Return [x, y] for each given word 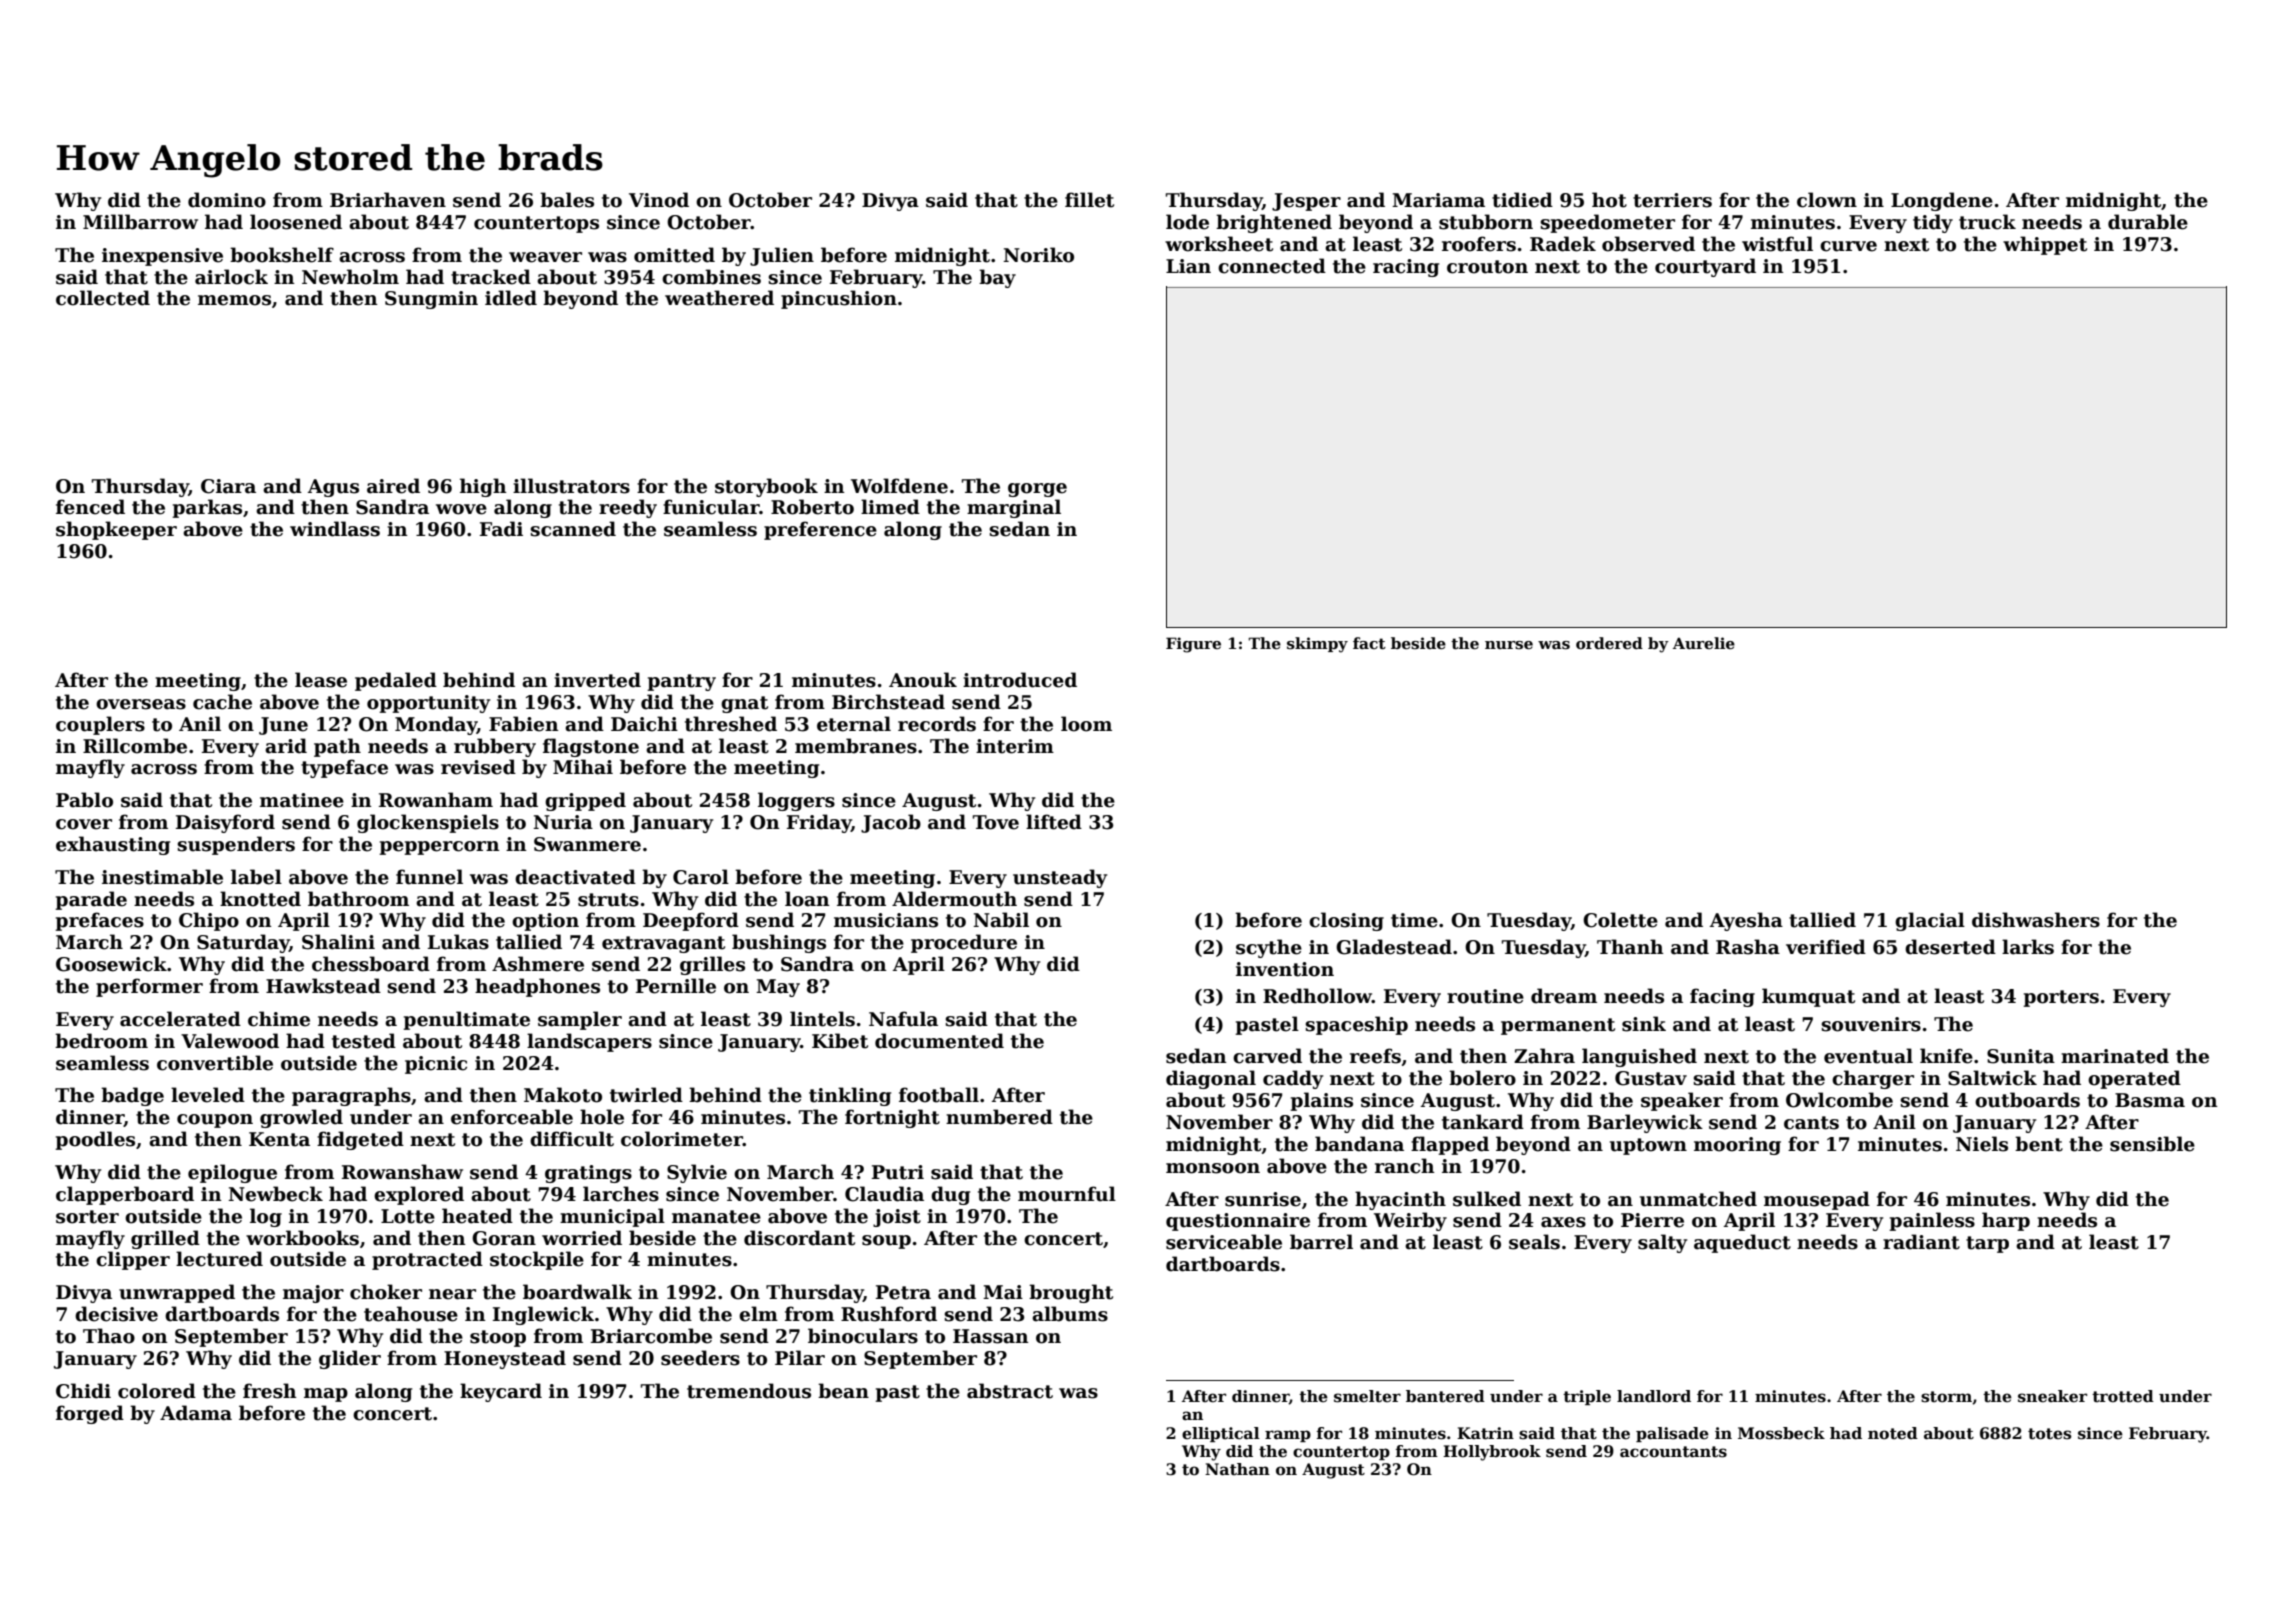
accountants [1673, 1452]
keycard [501, 1392]
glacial [1930, 921]
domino [227, 200]
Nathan [1237, 1469]
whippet [2045, 245]
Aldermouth [954, 899]
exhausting [113, 845]
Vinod [659, 200]
